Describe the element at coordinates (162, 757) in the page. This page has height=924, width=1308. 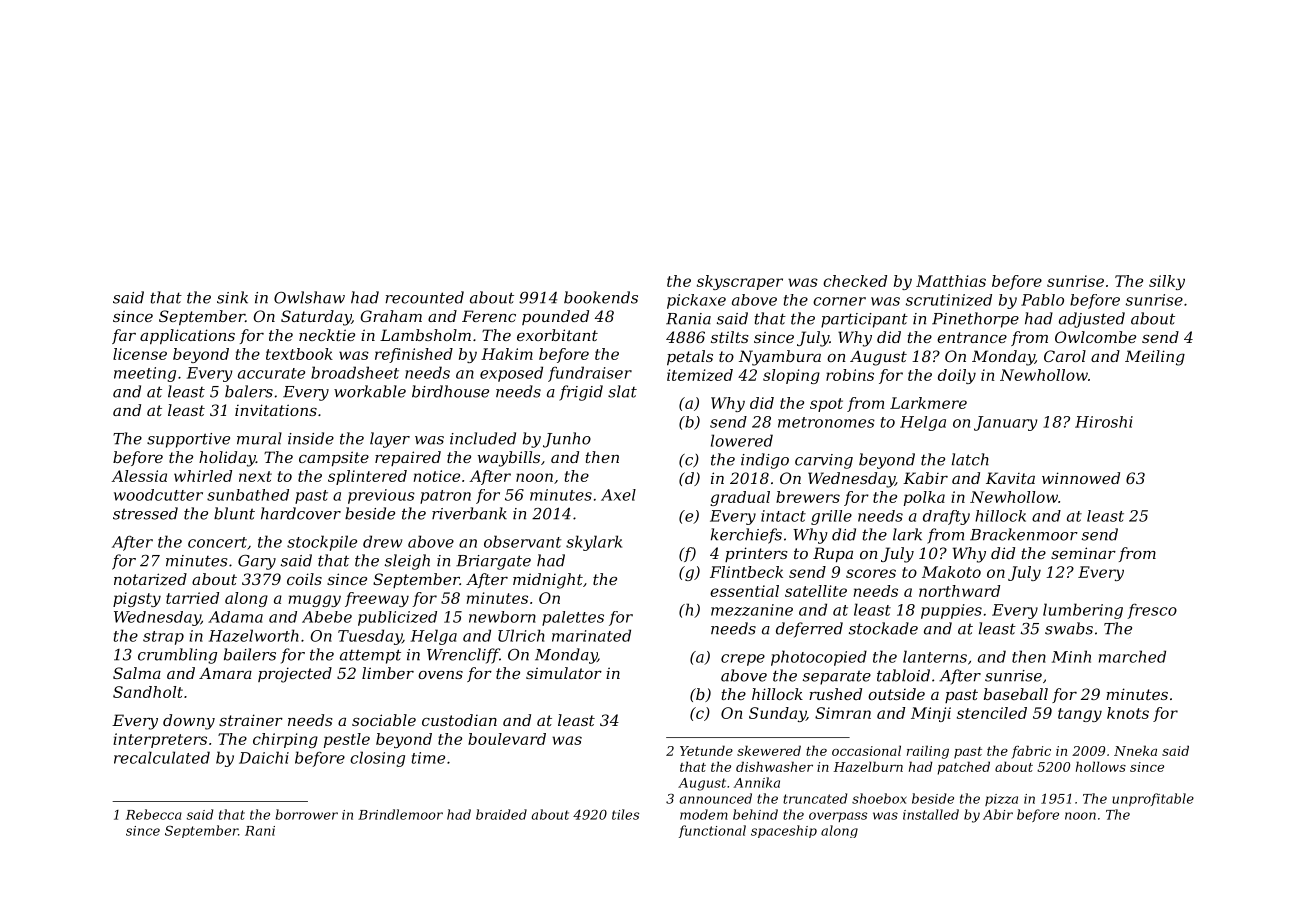
I see `recalculated` at that location.
